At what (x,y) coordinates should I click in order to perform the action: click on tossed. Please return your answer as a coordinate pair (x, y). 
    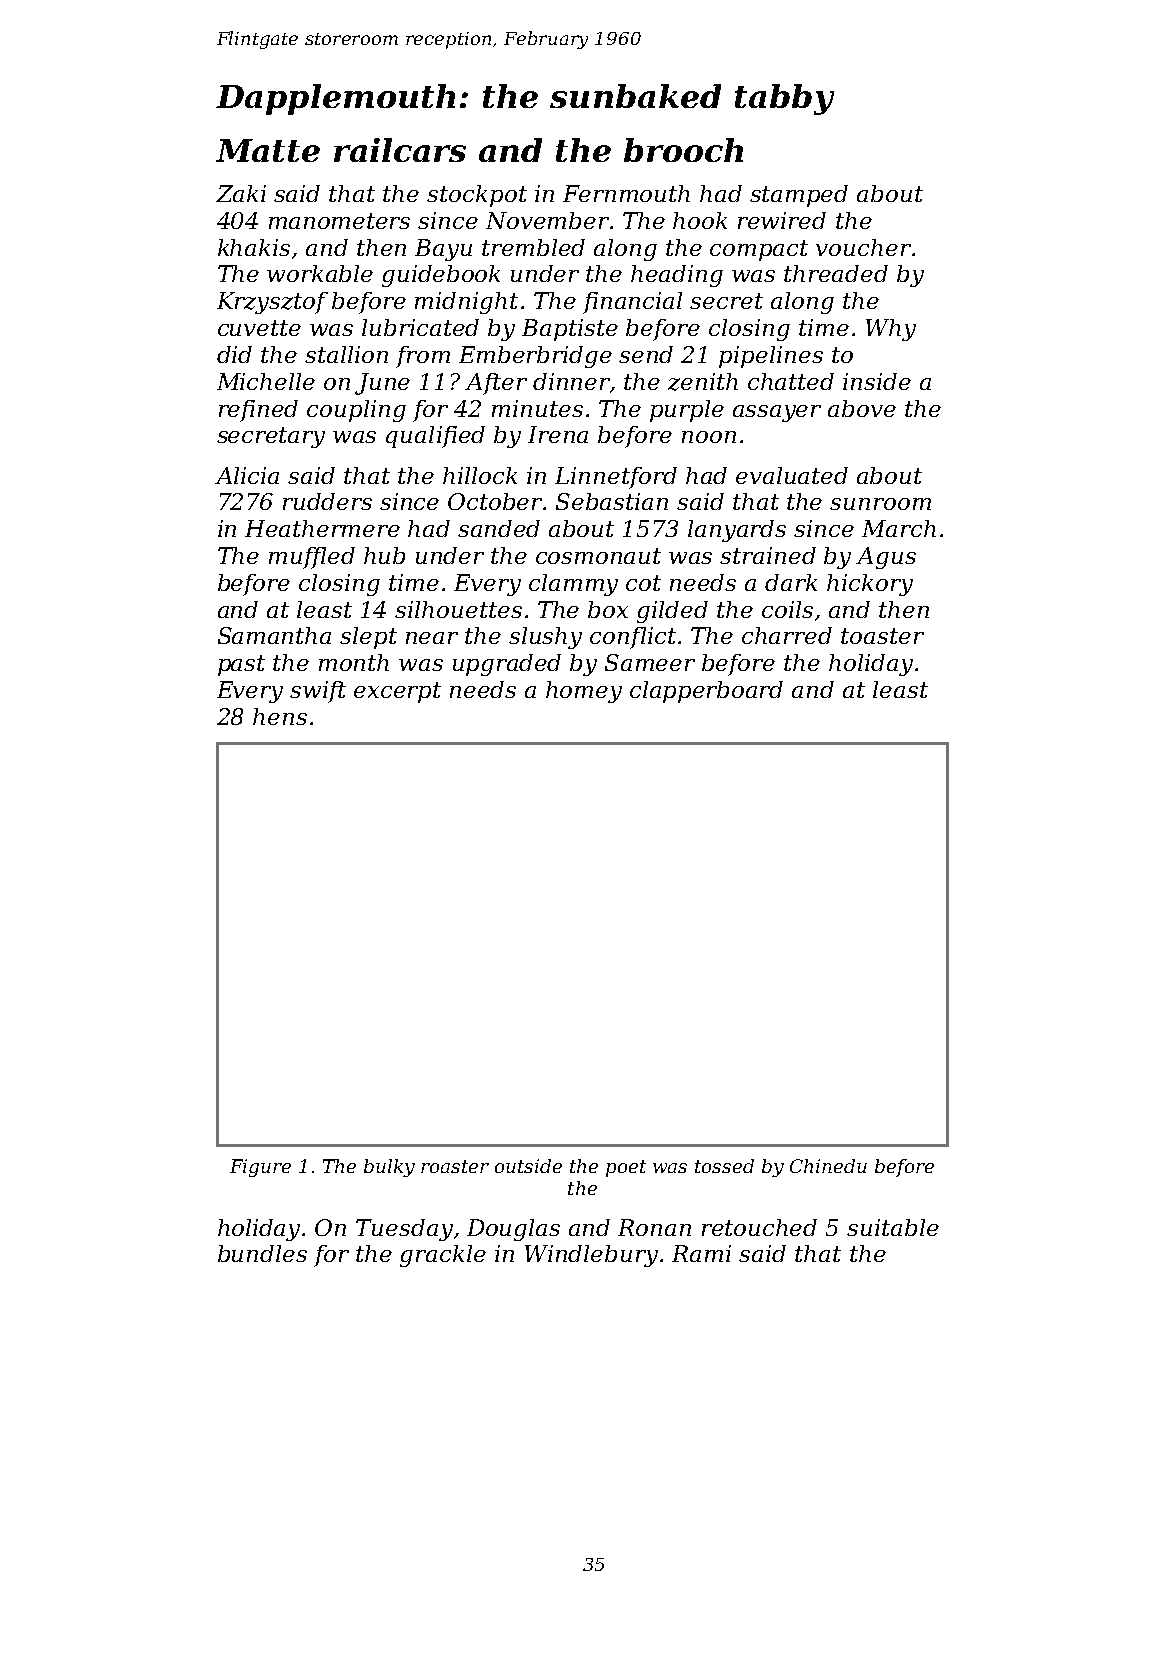
    Looking at the image, I should click on (724, 1166).
